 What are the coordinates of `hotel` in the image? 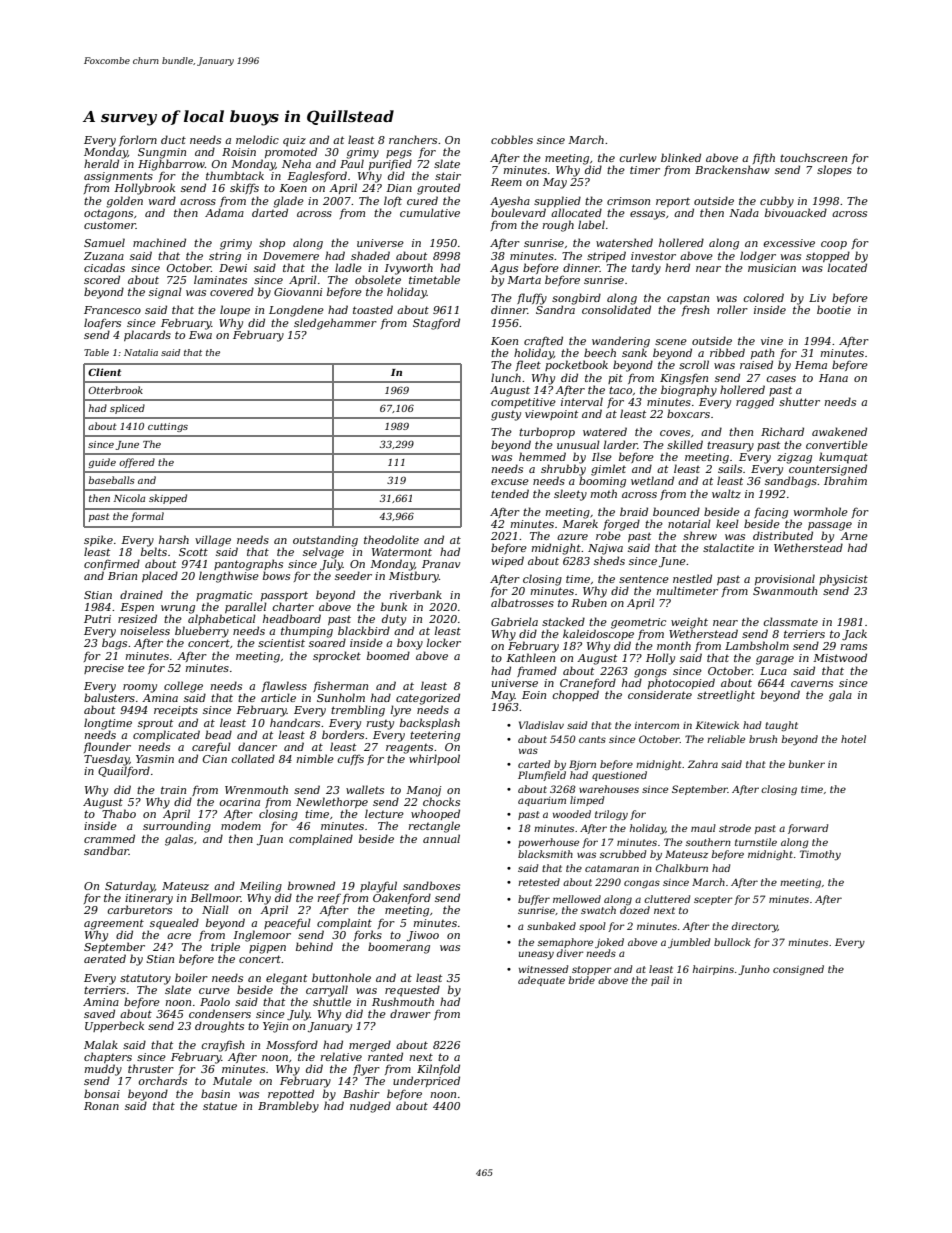 It's located at (853, 739).
